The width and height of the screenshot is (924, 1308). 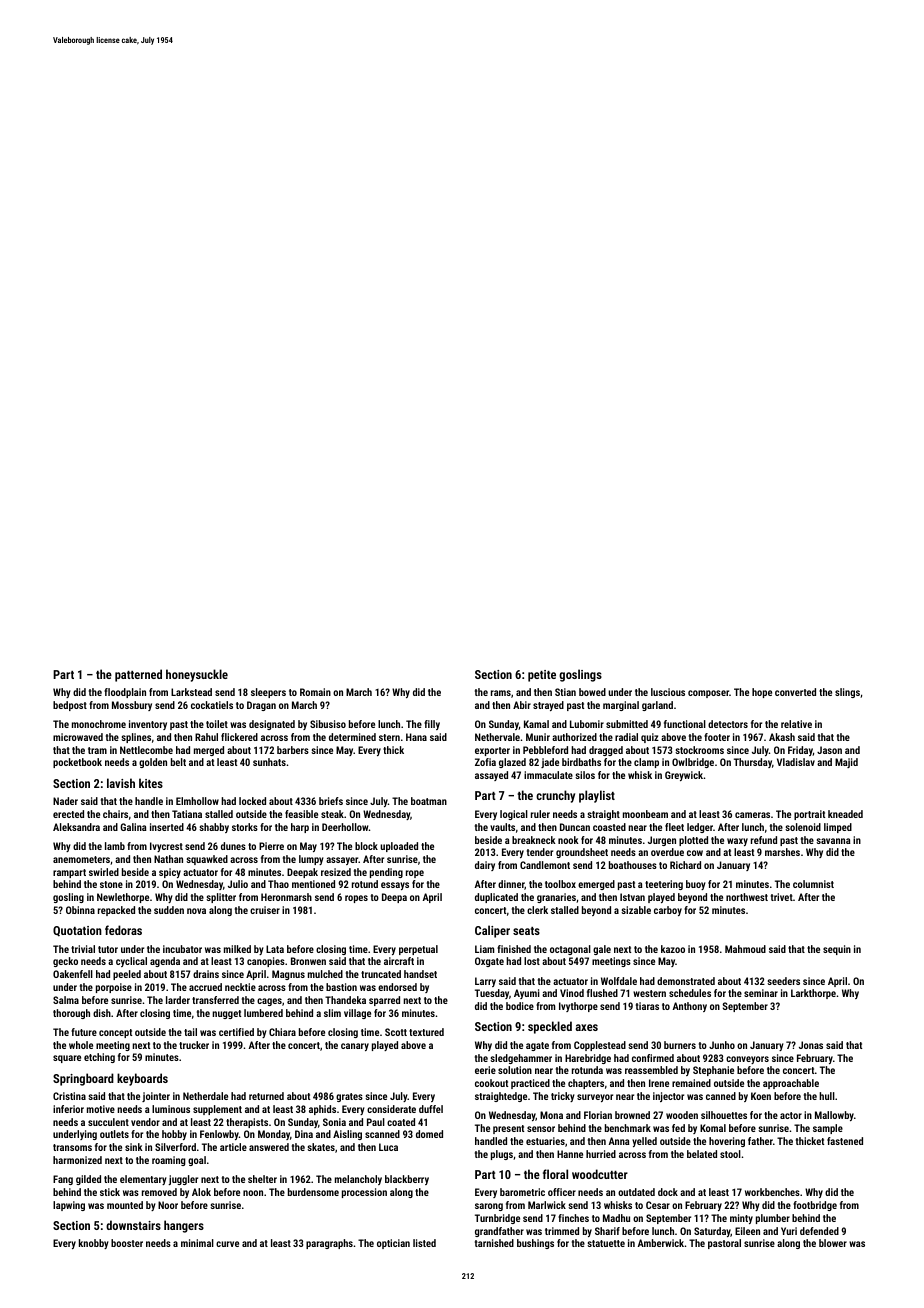 What do you see at coordinates (485, 1070) in the screenshot?
I see `eerie` at bounding box center [485, 1070].
